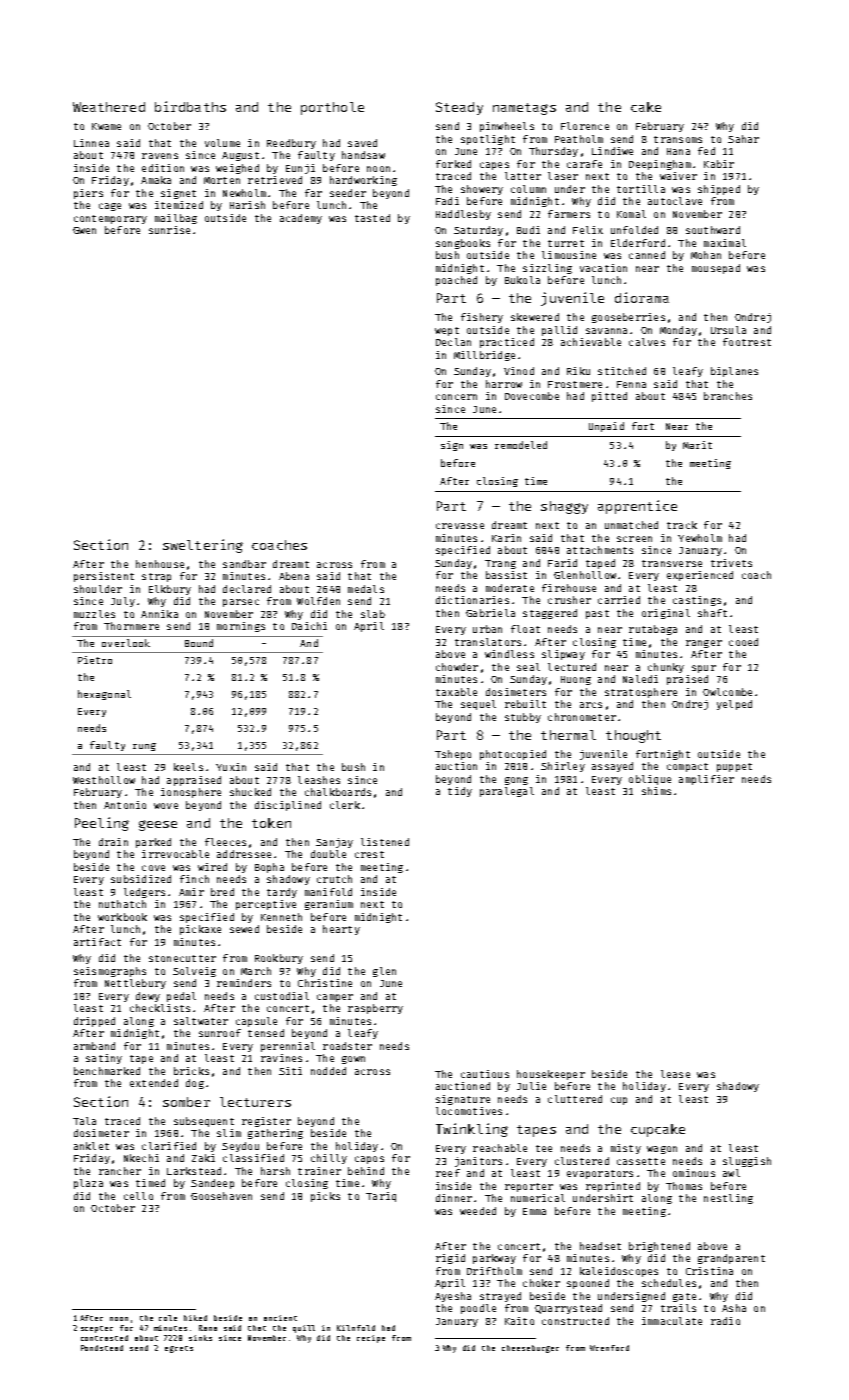  I want to click on amplifier, so click(706, 780).
